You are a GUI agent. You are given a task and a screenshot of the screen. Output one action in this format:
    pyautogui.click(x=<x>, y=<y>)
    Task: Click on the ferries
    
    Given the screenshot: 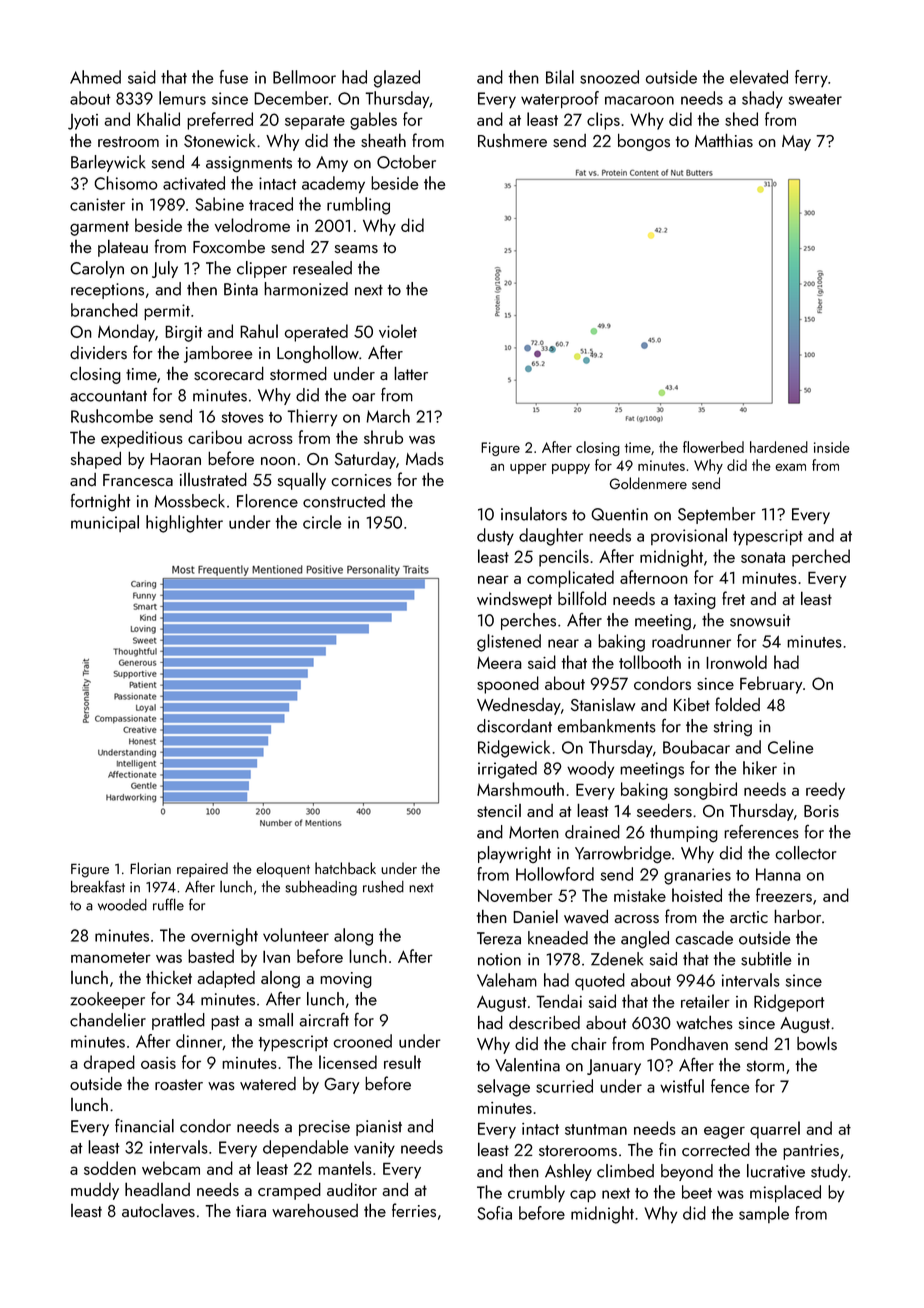 What is the action you would take?
    pyautogui.click(x=414, y=1210)
